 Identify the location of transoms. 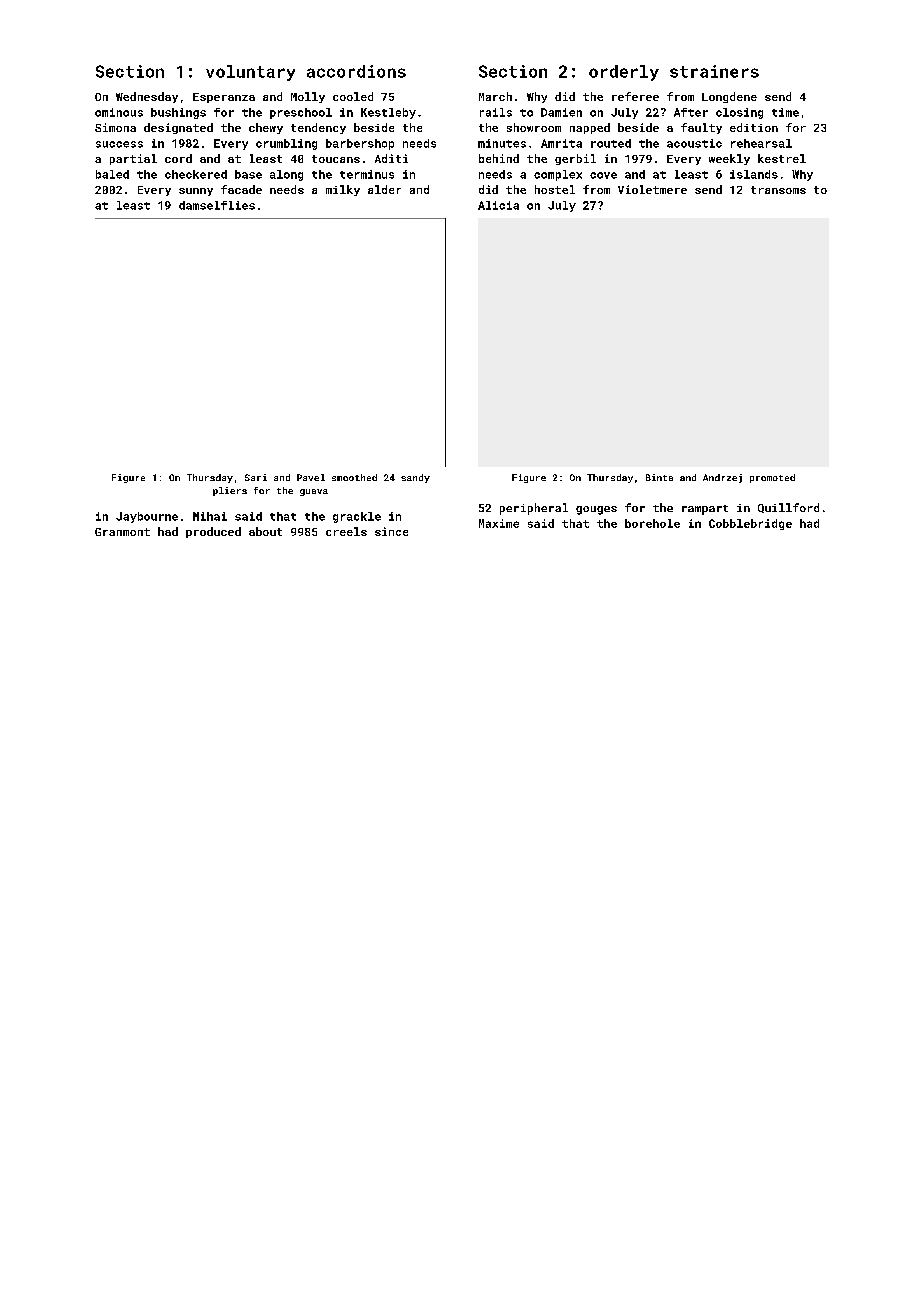
(778, 190).
